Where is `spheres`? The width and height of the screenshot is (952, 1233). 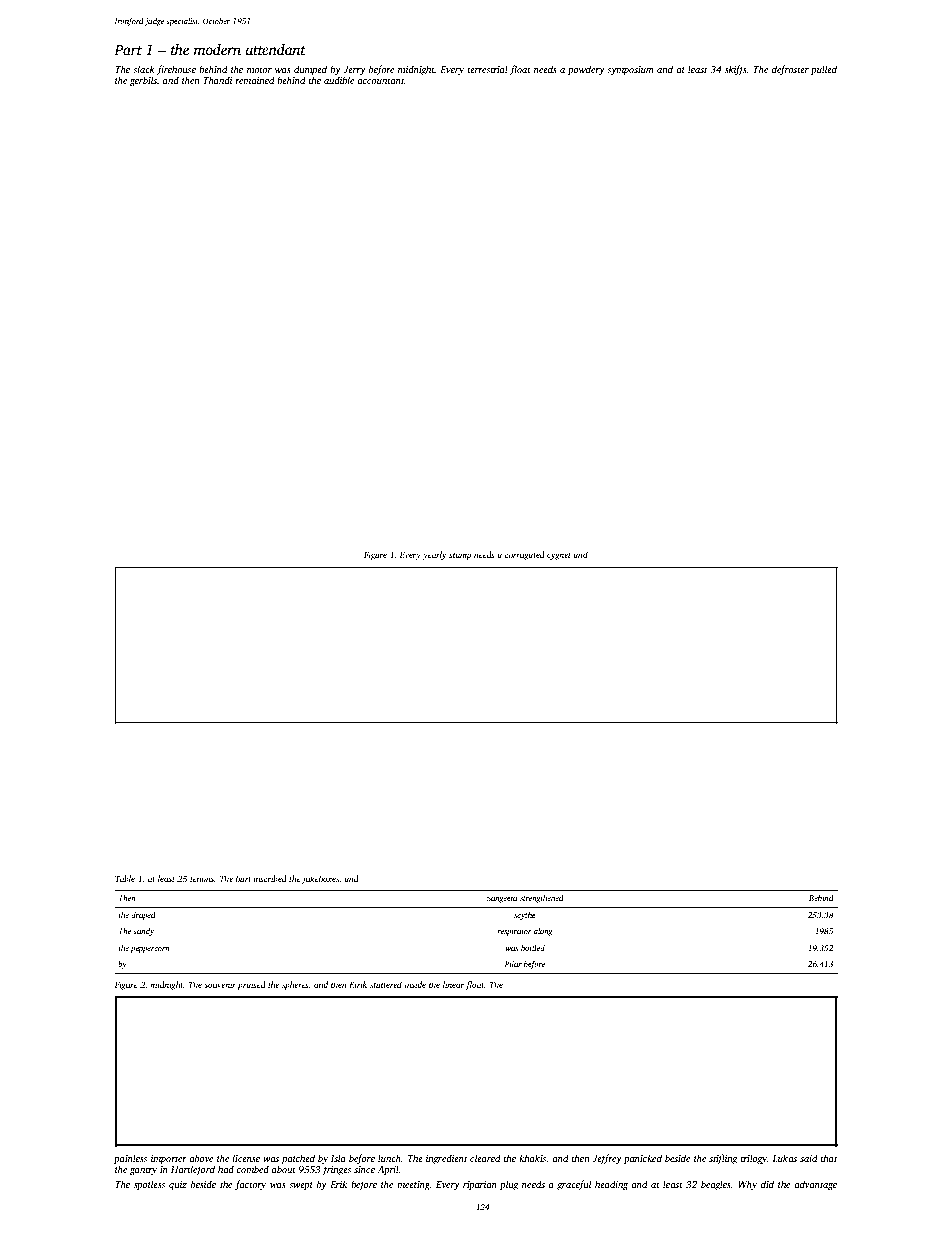 spheres is located at coordinates (295, 985).
